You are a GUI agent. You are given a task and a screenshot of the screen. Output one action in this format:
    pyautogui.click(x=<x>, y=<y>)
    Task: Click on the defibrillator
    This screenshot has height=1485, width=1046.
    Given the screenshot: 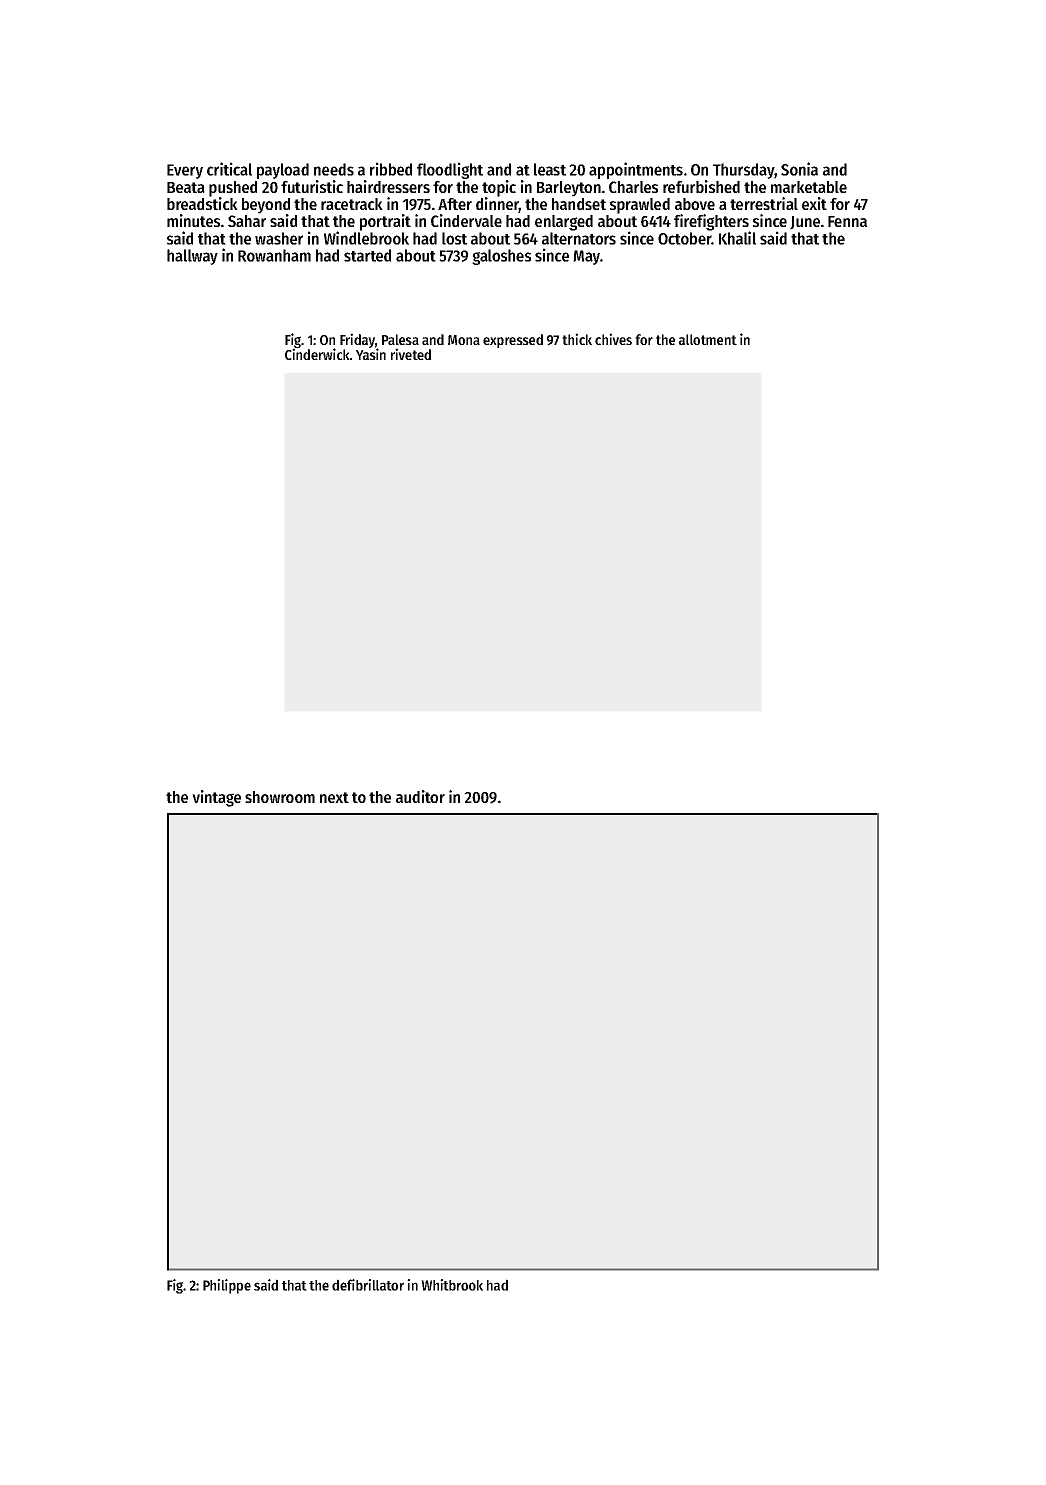 What is the action you would take?
    pyautogui.click(x=368, y=1285)
